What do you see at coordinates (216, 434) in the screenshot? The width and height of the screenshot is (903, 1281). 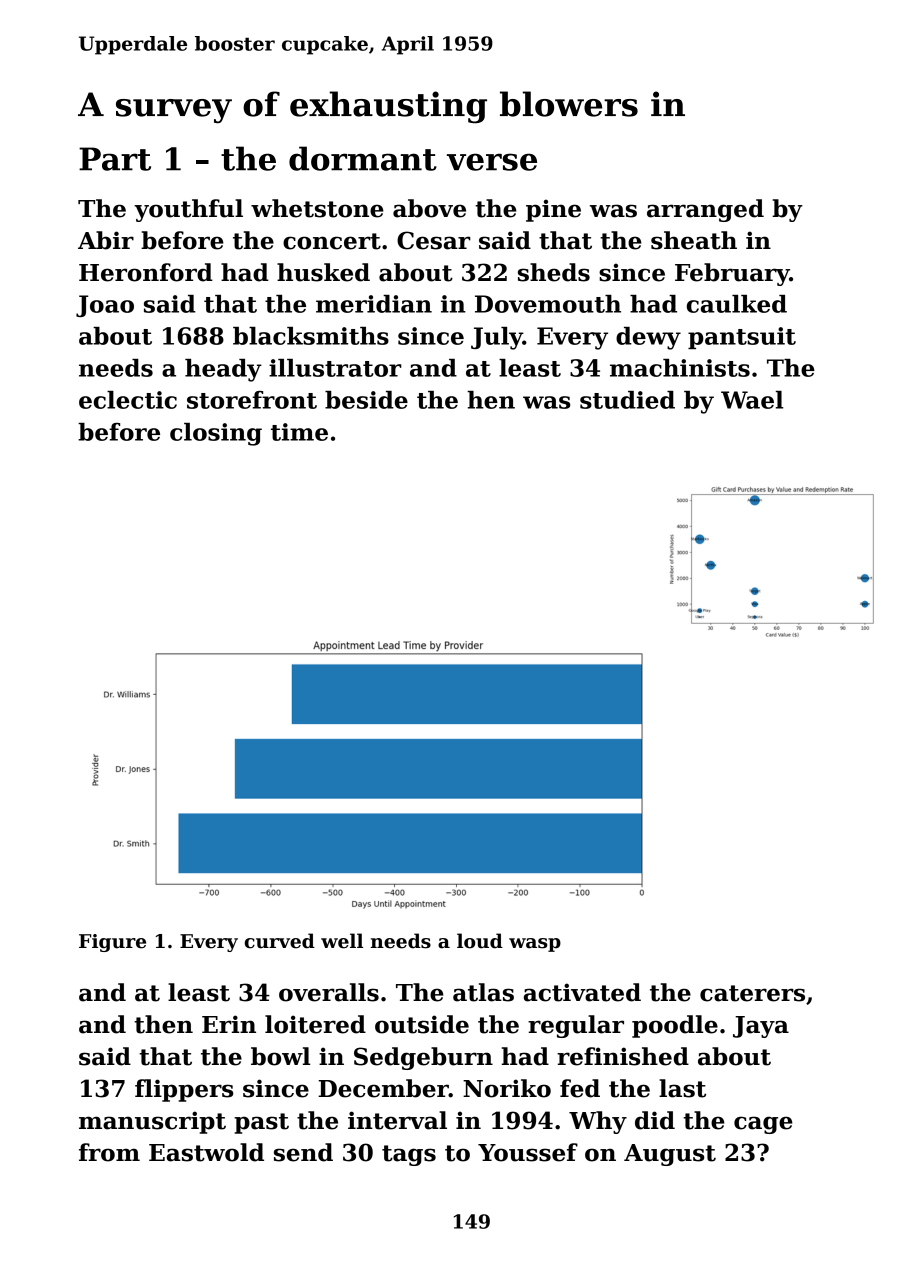 I see `closing` at bounding box center [216, 434].
